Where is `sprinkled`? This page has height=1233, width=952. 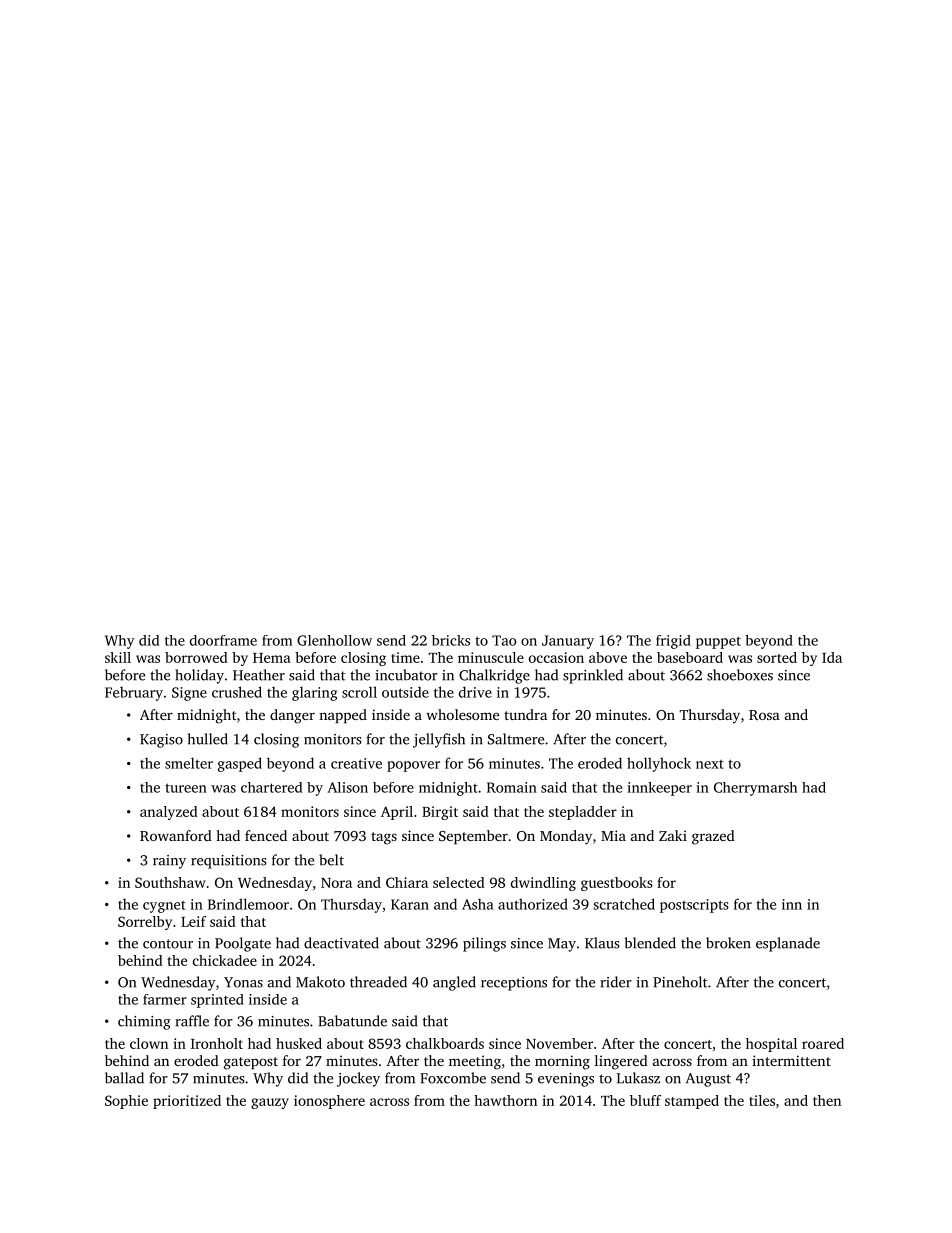 sprinkled is located at coordinates (593, 676).
